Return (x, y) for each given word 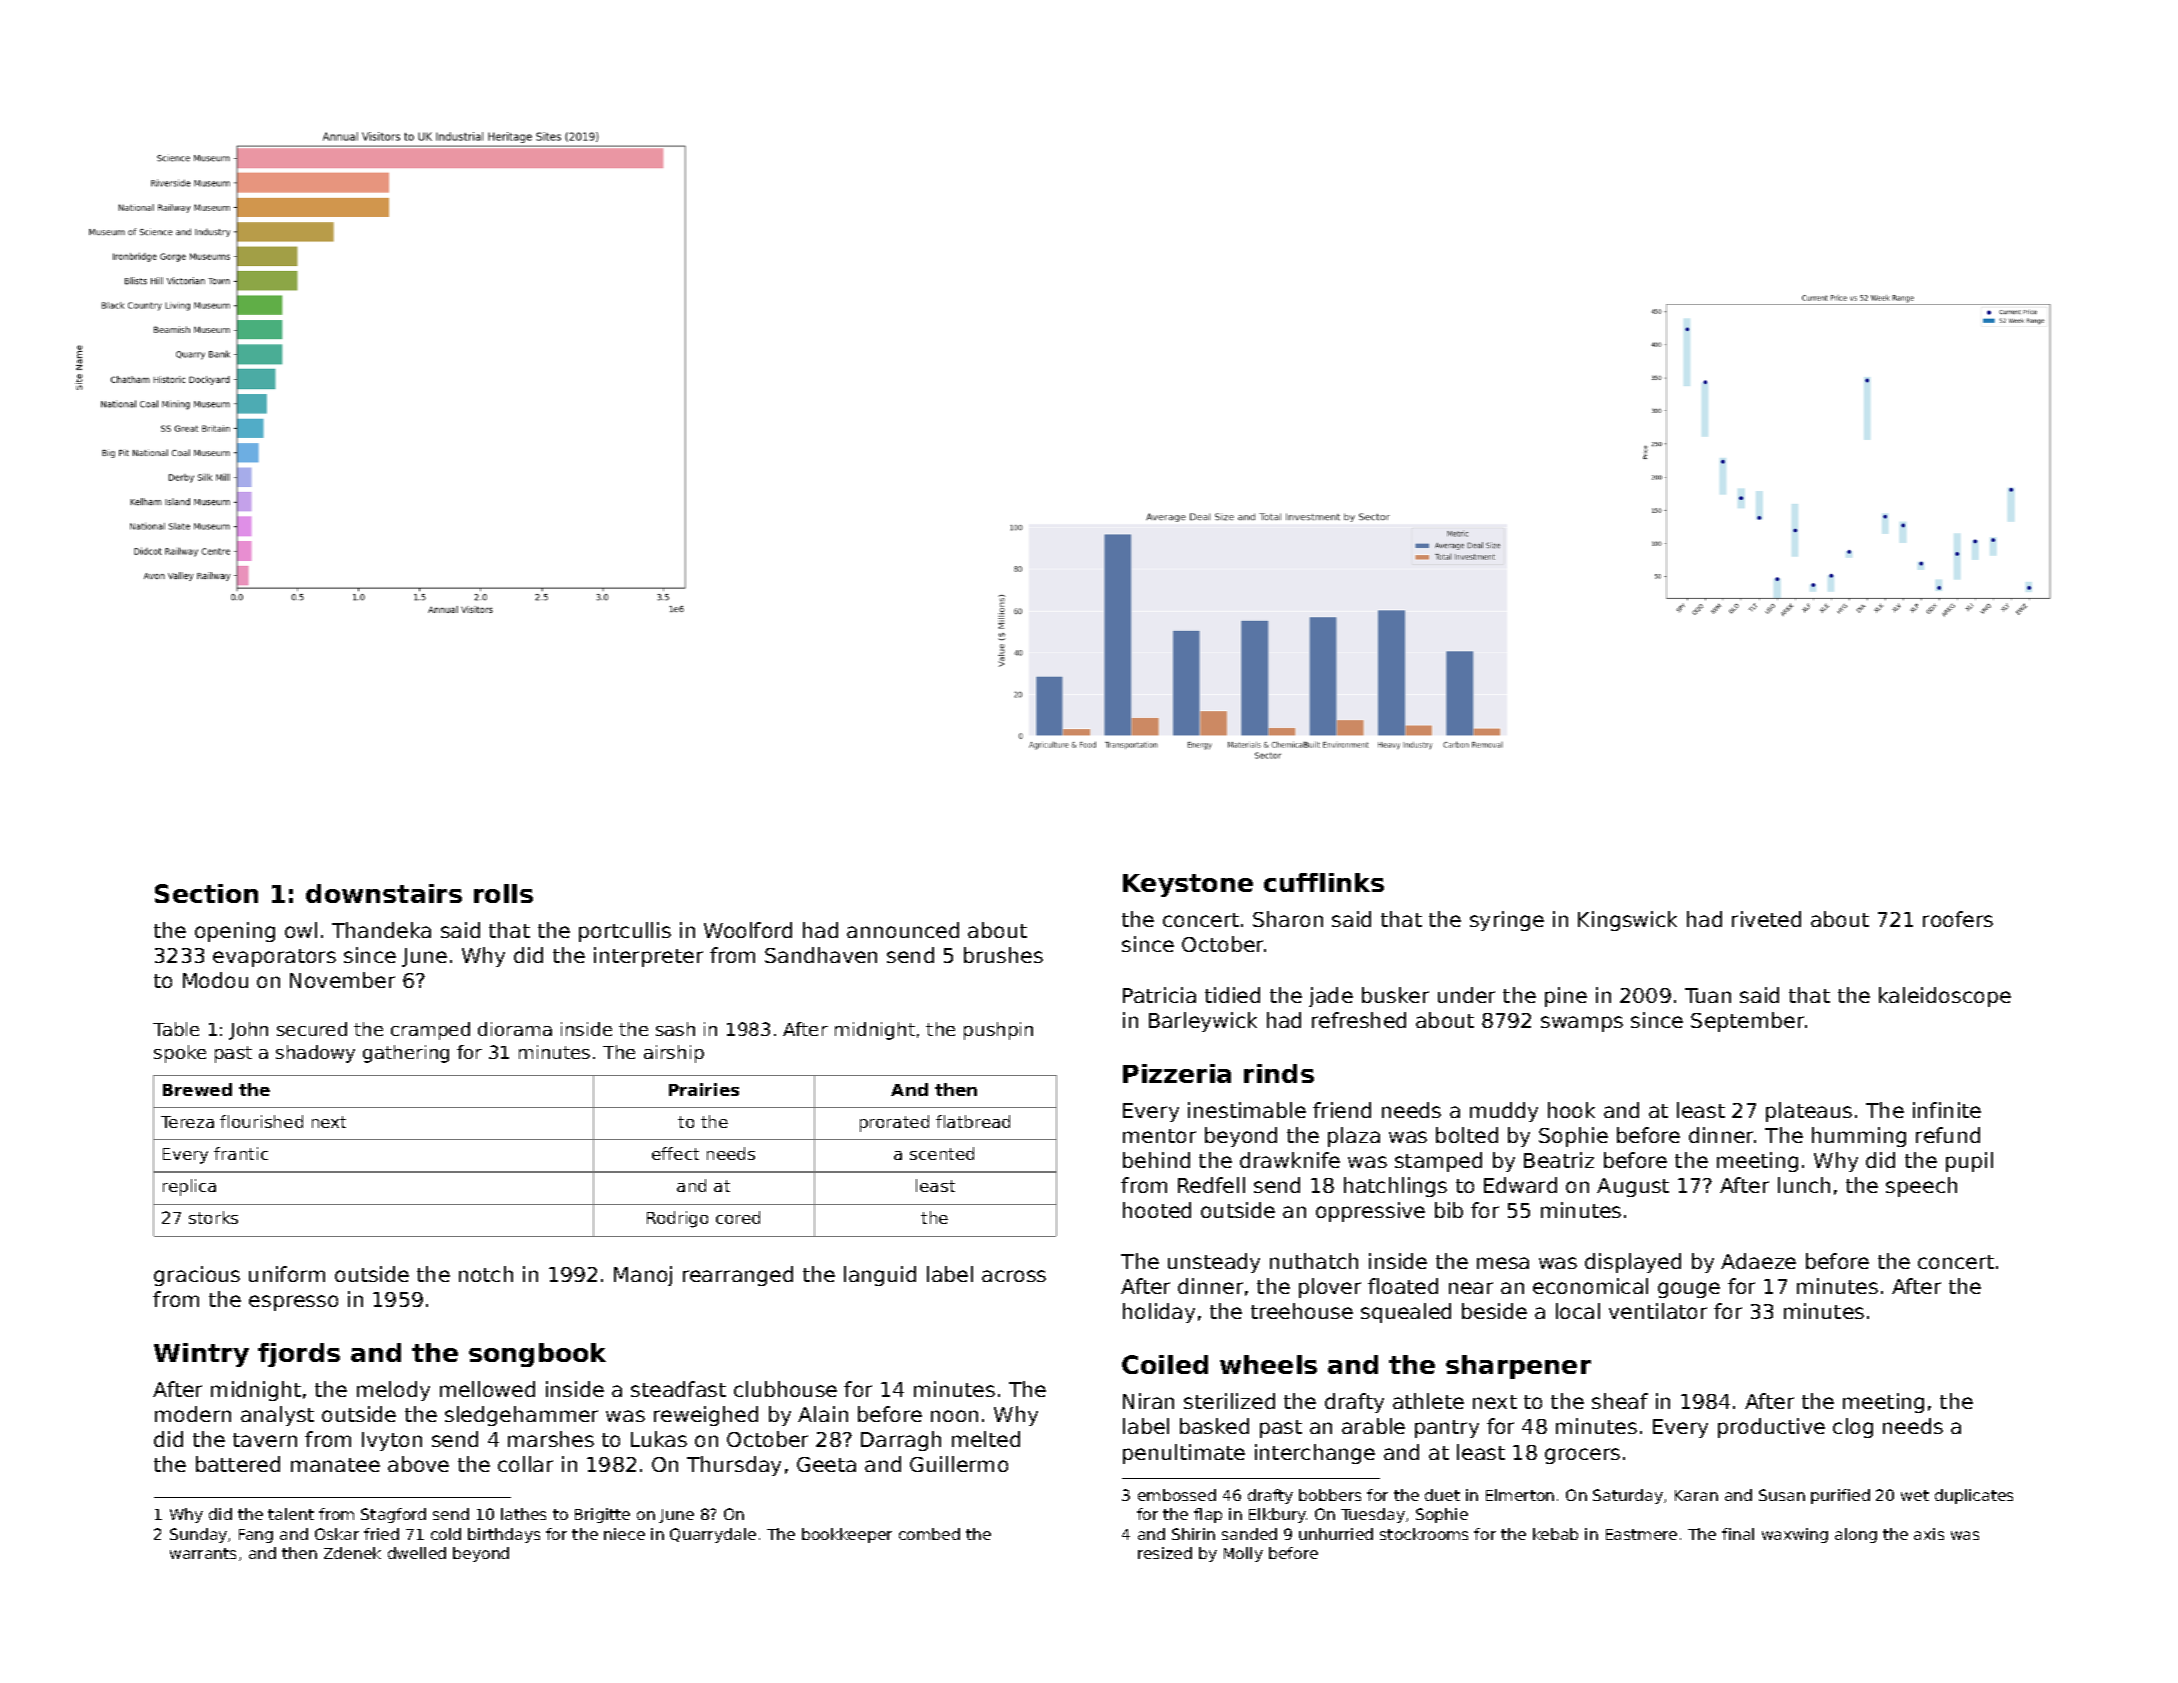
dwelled (417, 1553)
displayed (1633, 1263)
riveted (1766, 919)
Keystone (1188, 885)
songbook (537, 1355)
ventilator (1658, 1311)
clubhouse (785, 1389)
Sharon (1288, 919)
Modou (215, 980)
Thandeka (381, 930)
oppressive (1370, 1212)
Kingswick (1627, 921)
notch (486, 1274)
